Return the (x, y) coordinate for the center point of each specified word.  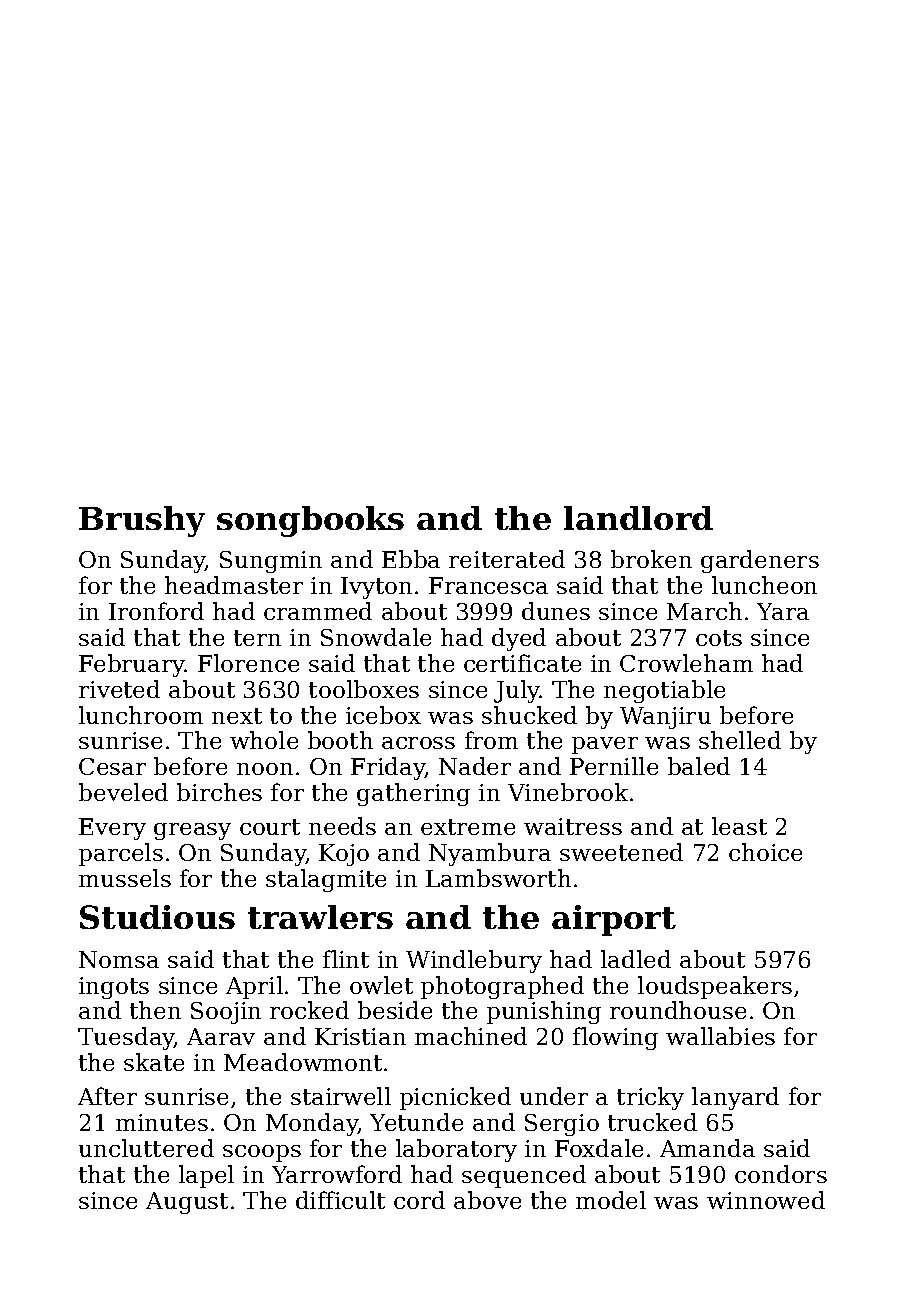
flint (346, 959)
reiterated (507, 559)
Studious (157, 917)
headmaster (234, 585)
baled (699, 766)
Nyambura (490, 854)
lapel (206, 1176)
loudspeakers (715, 987)
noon (265, 769)
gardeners (760, 561)
